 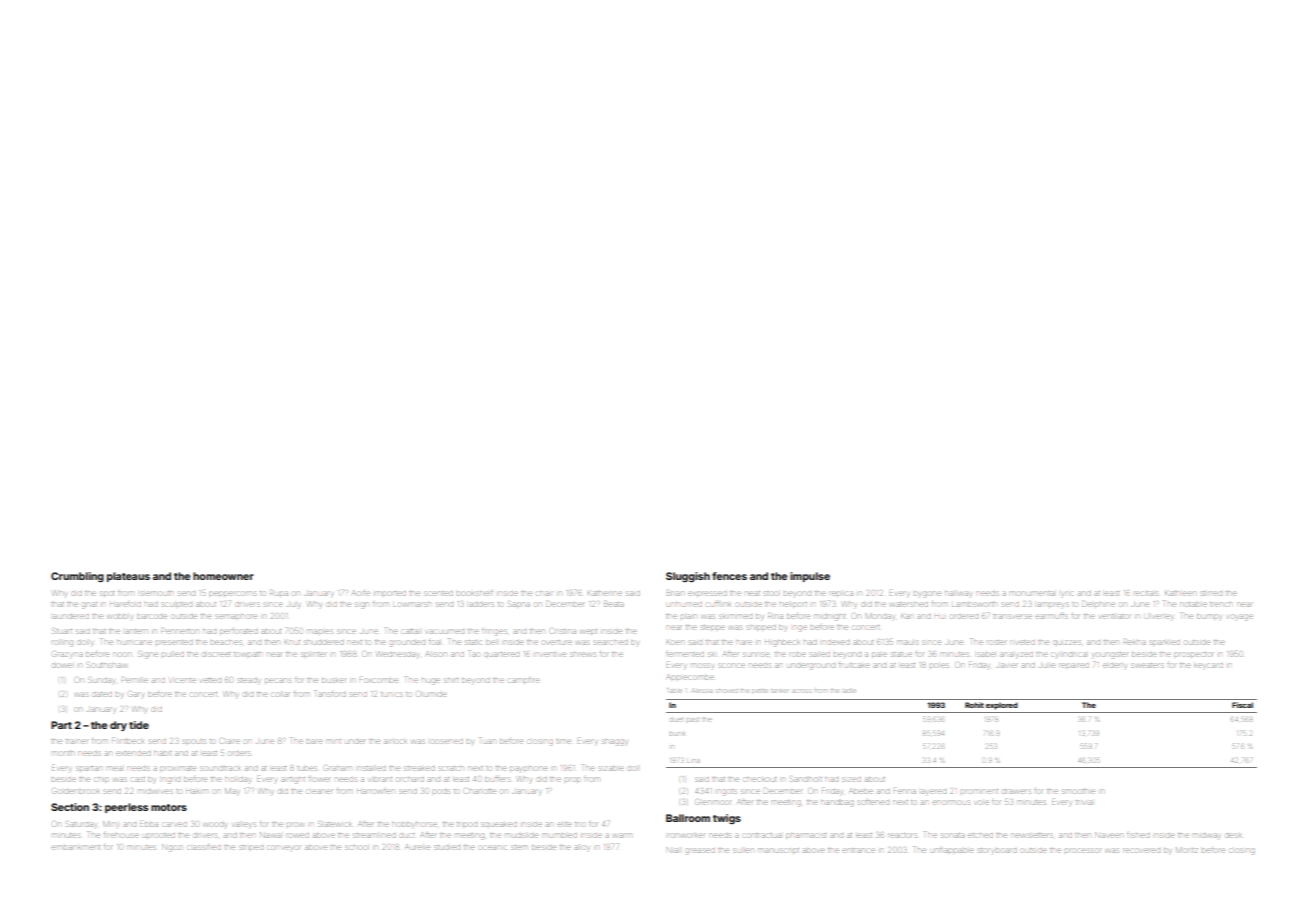 I want to click on embankment, so click(x=75, y=847).
